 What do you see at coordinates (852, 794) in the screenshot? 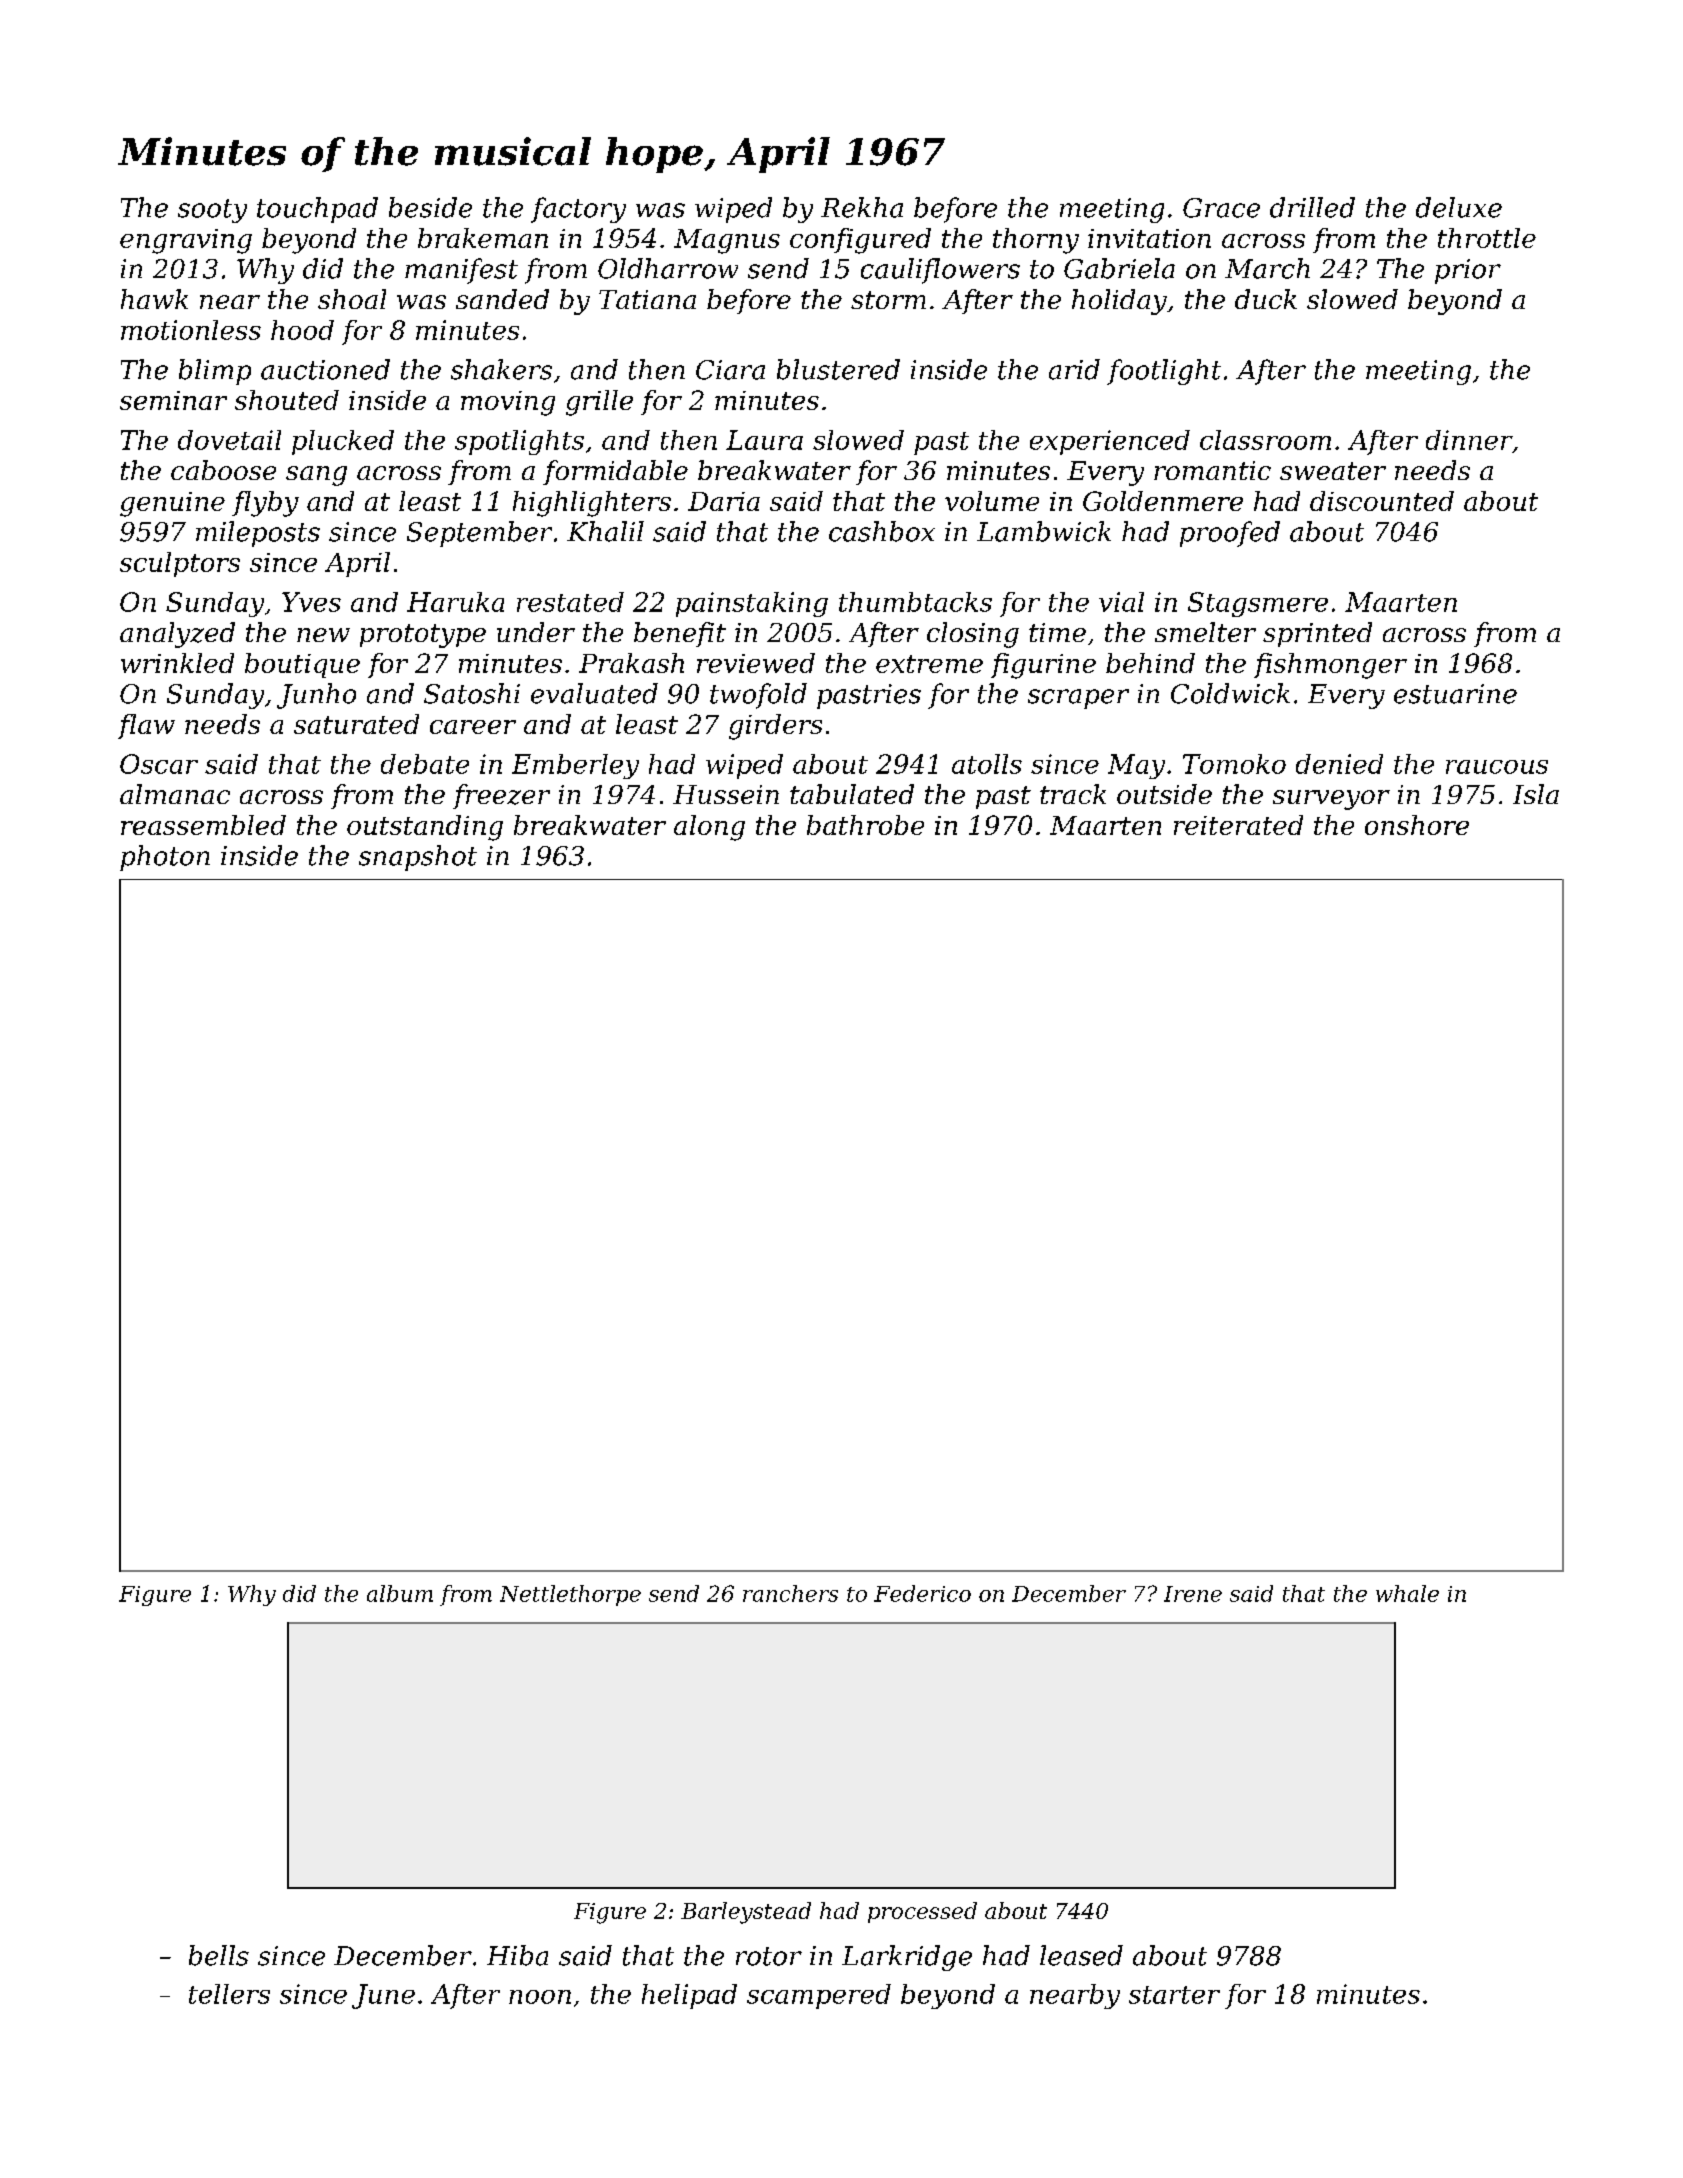
I see `tabulated` at bounding box center [852, 794].
